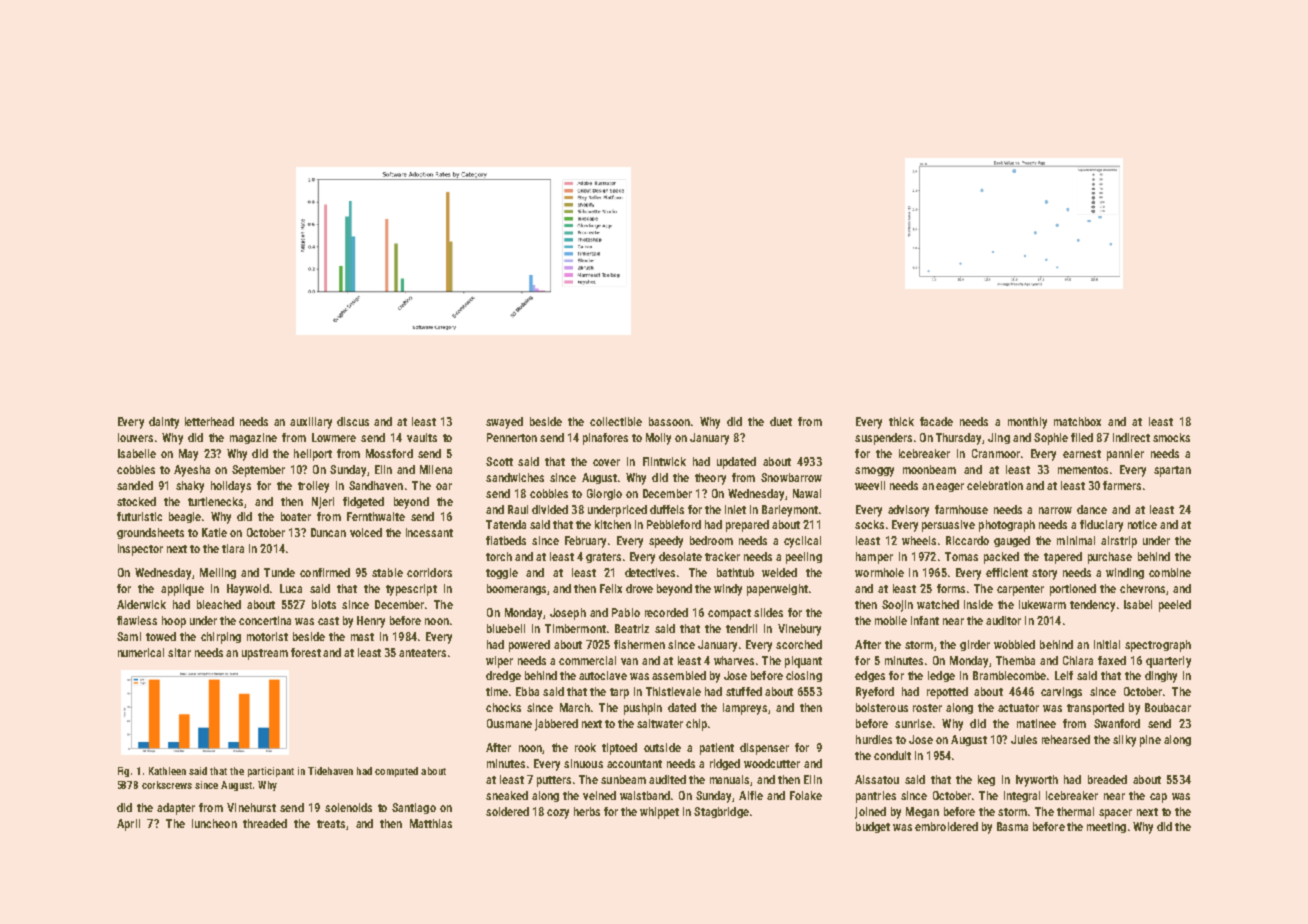 The image size is (1308, 924). Describe the element at coordinates (140, 550) in the image. I see `inspector` at that location.
